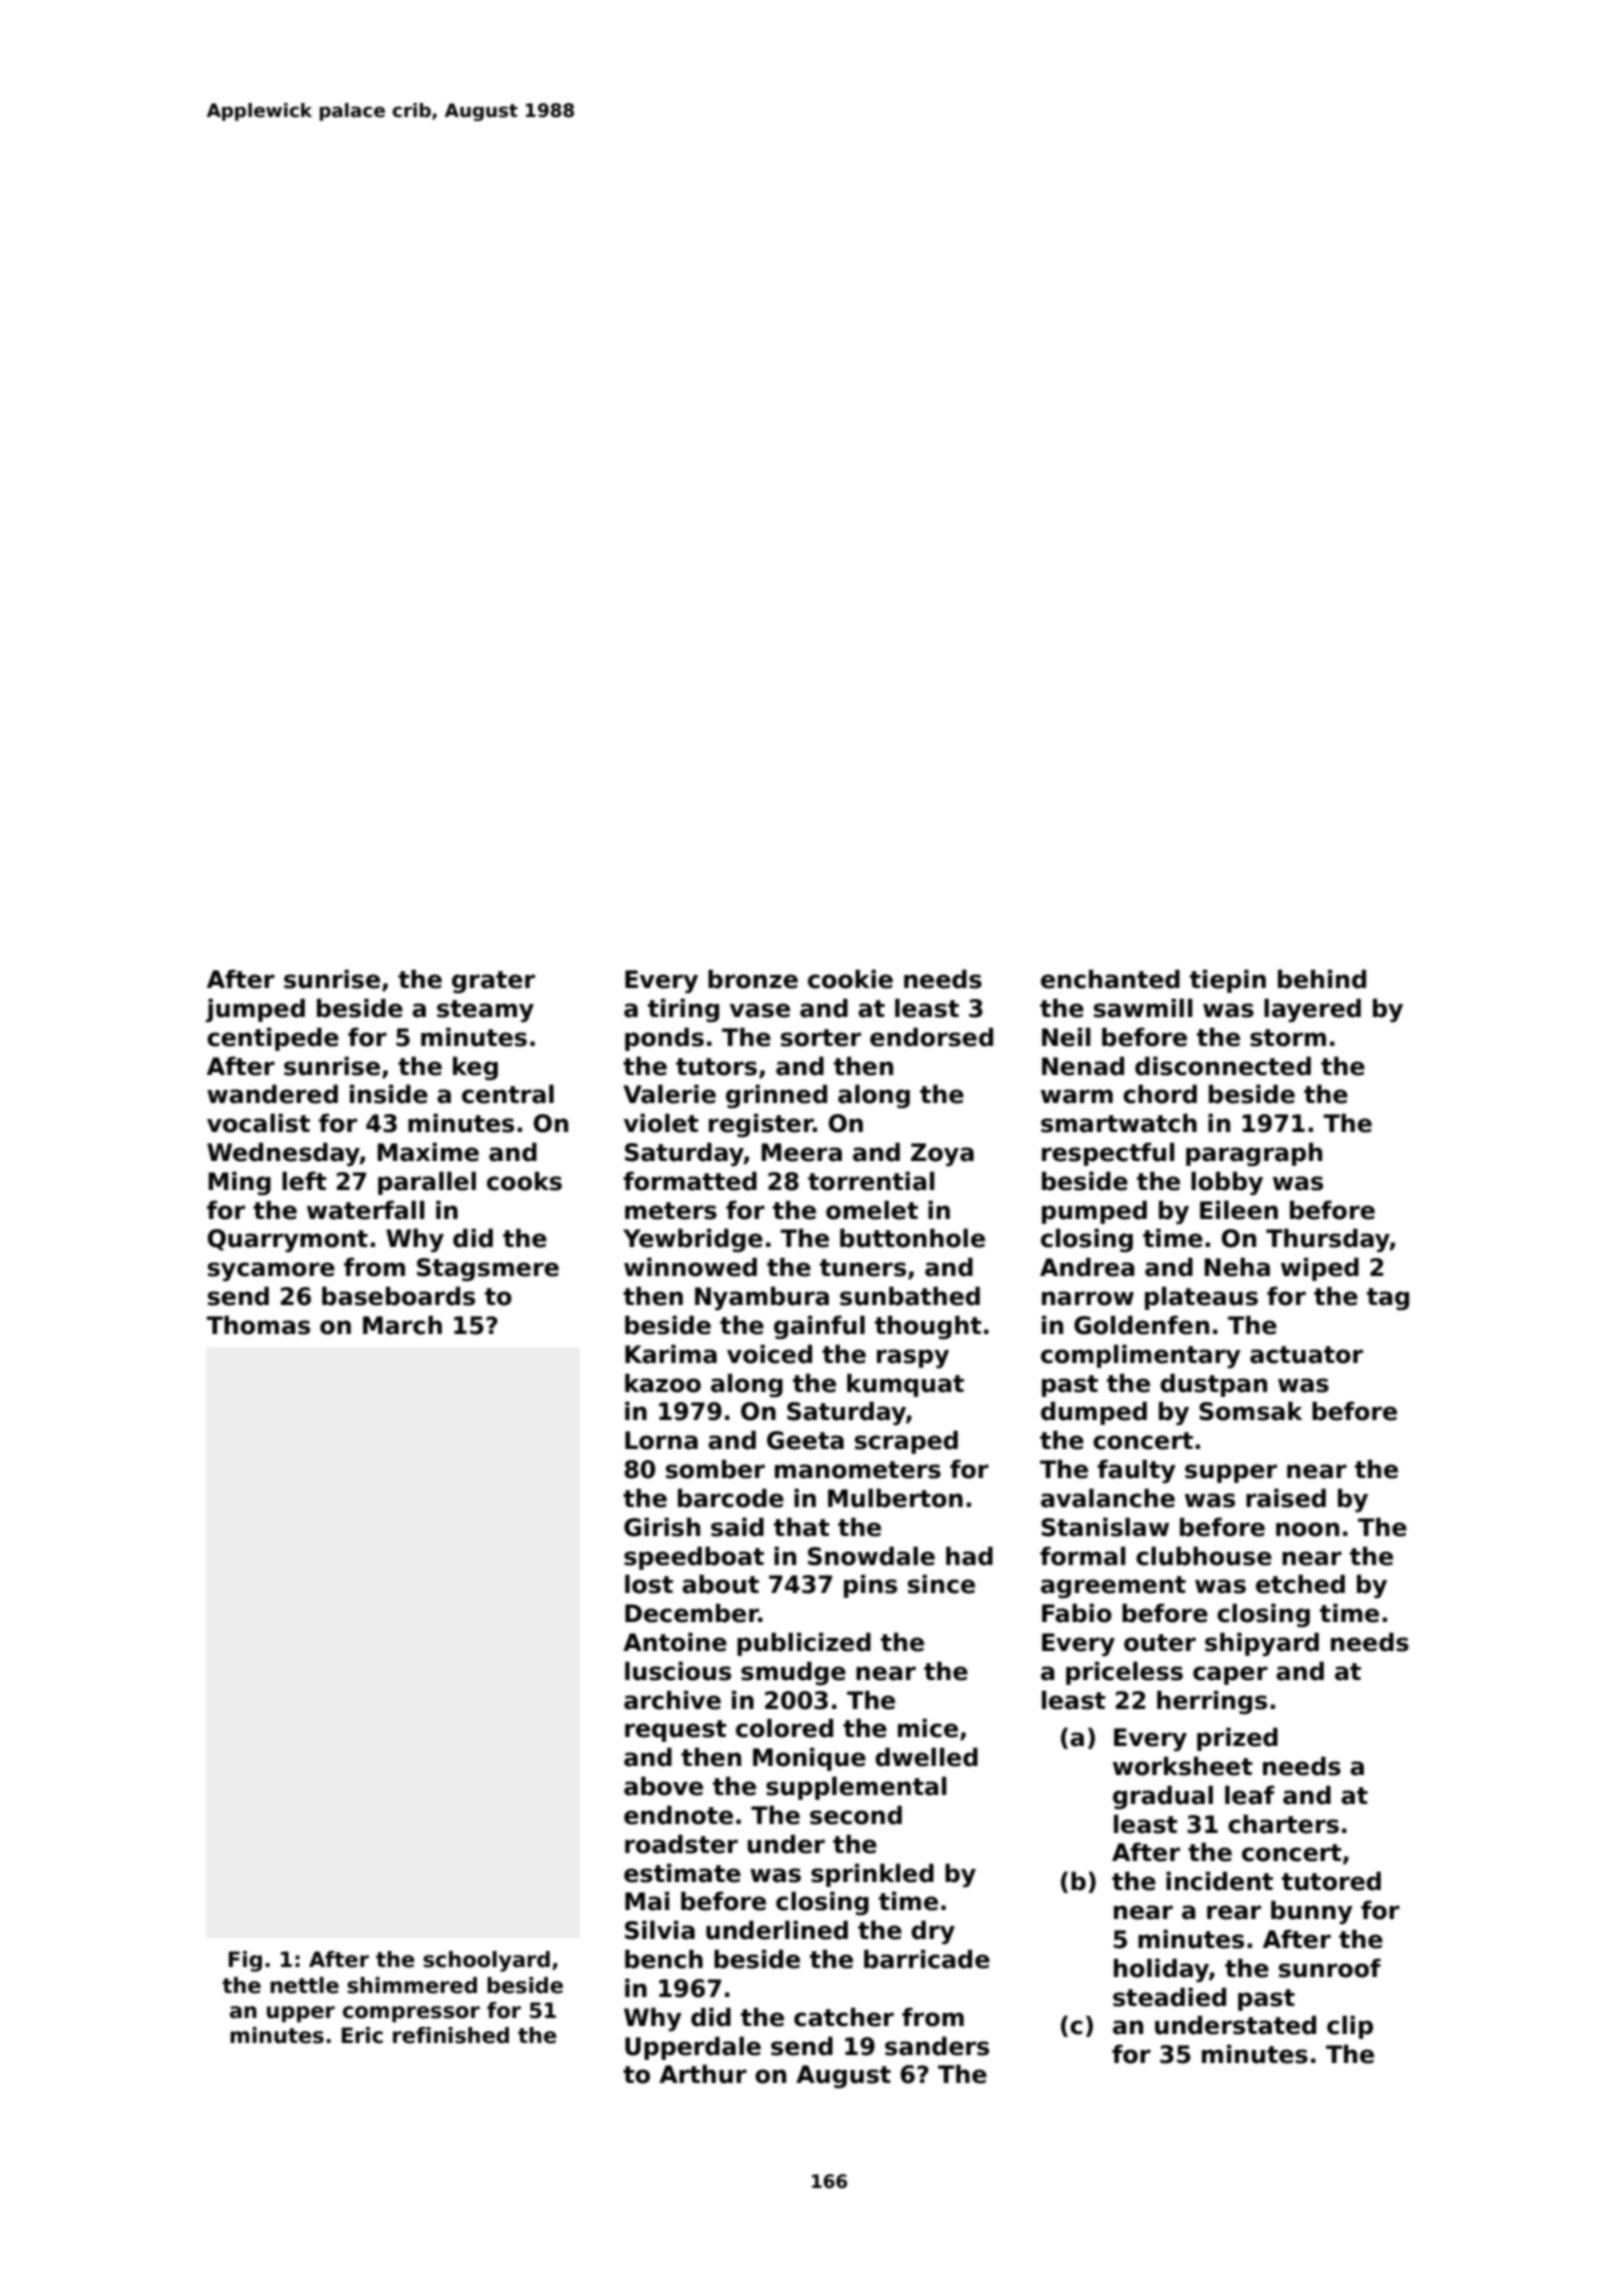  I want to click on Snowdale, so click(871, 1556).
